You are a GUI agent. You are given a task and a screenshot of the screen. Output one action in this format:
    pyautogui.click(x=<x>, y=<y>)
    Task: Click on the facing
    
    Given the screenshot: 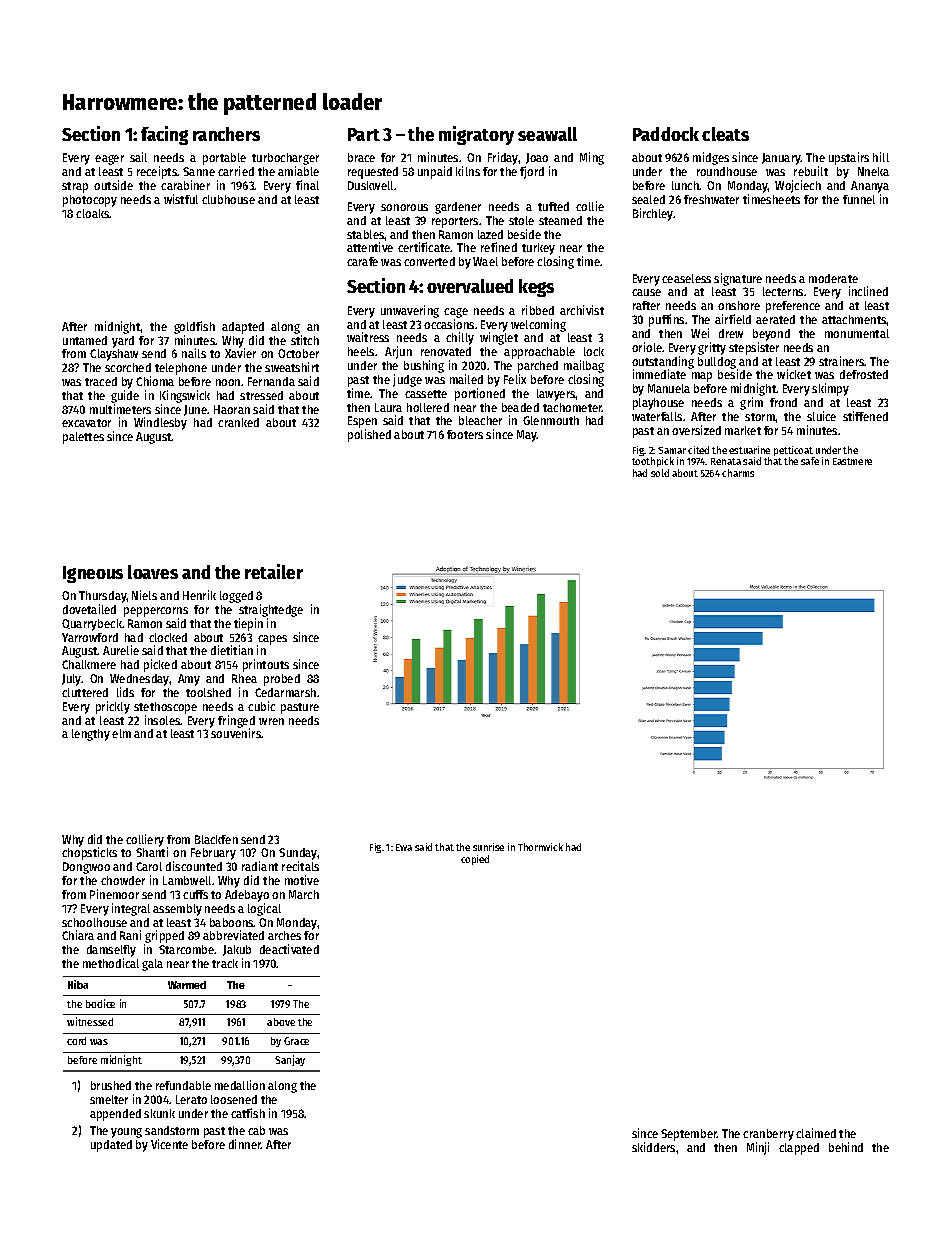 What is the action you would take?
    pyautogui.click(x=164, y=135)
